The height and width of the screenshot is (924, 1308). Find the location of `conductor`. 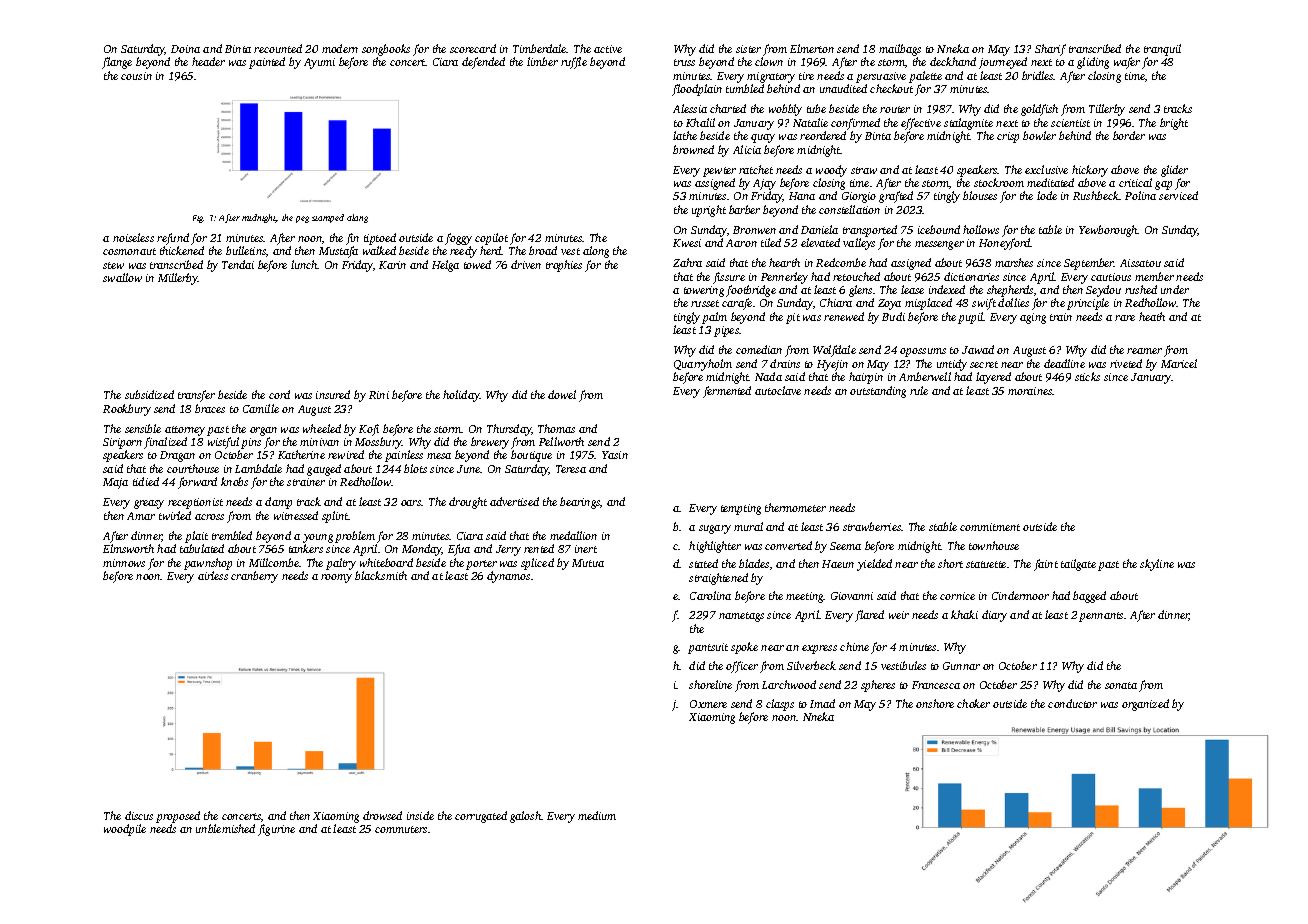

conductor is located at coordinates (1072, 703).
